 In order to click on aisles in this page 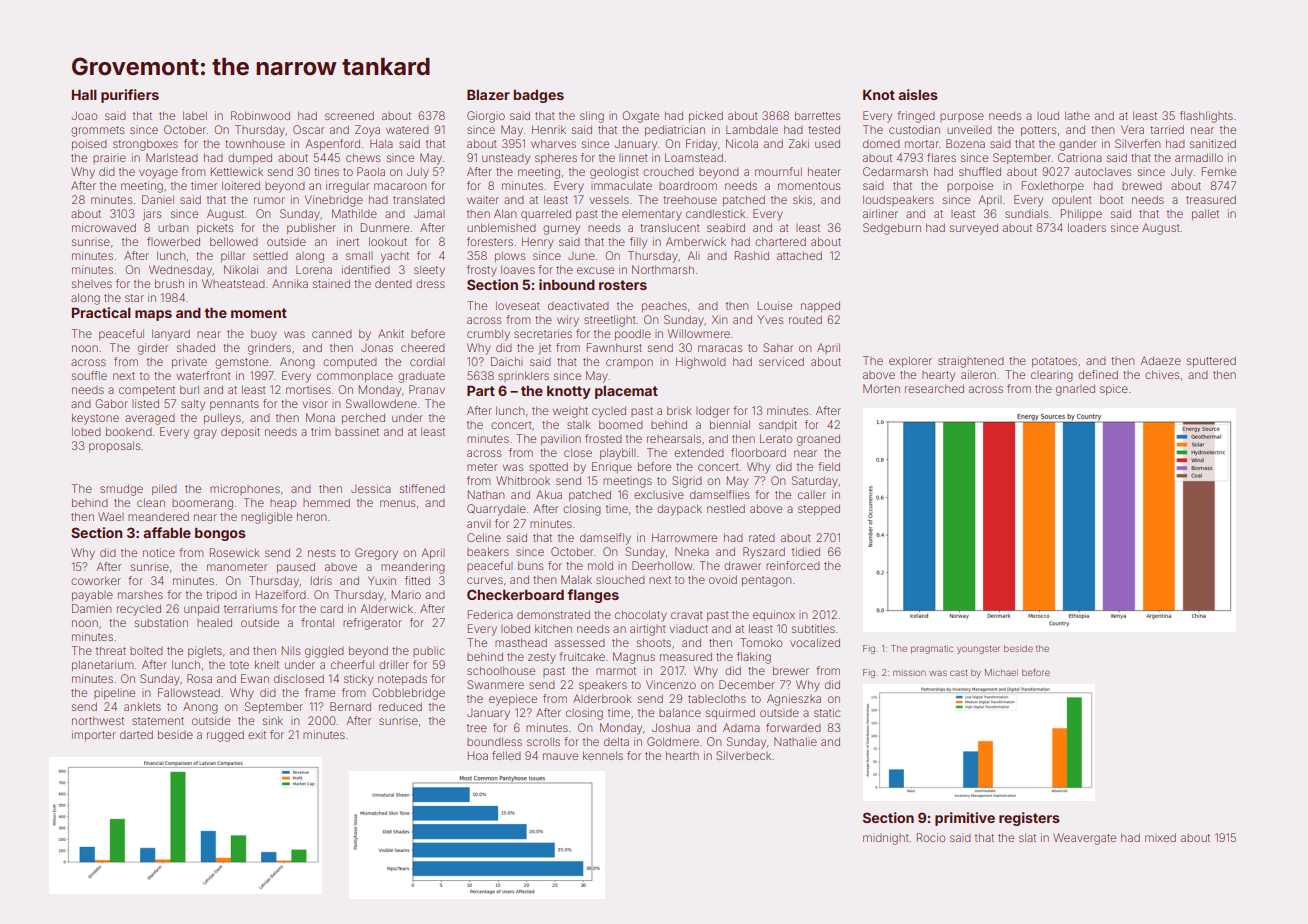, I will do `click(918, 94)`.
